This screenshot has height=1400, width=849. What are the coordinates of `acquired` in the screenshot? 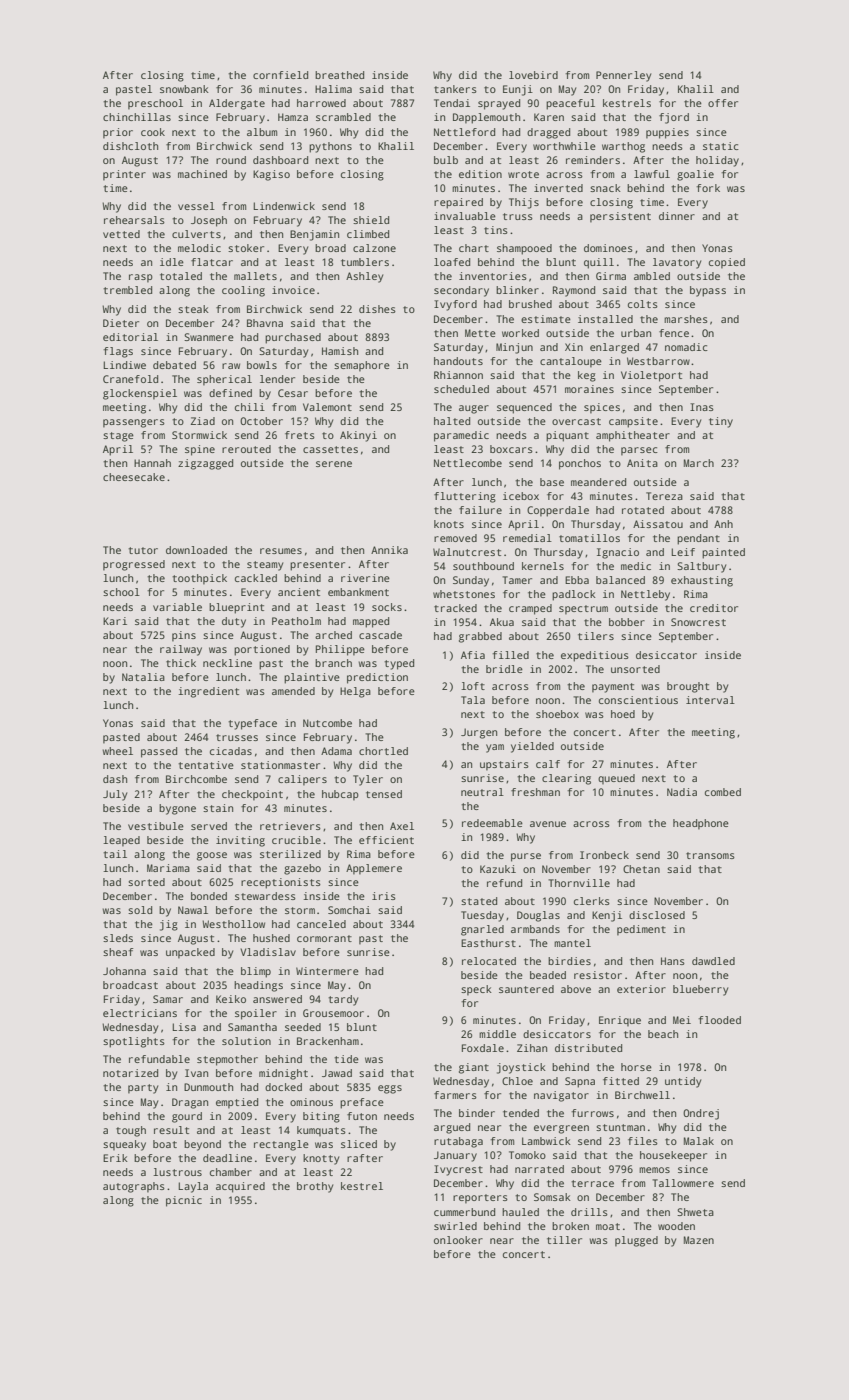 It's located at (240, 1187).
